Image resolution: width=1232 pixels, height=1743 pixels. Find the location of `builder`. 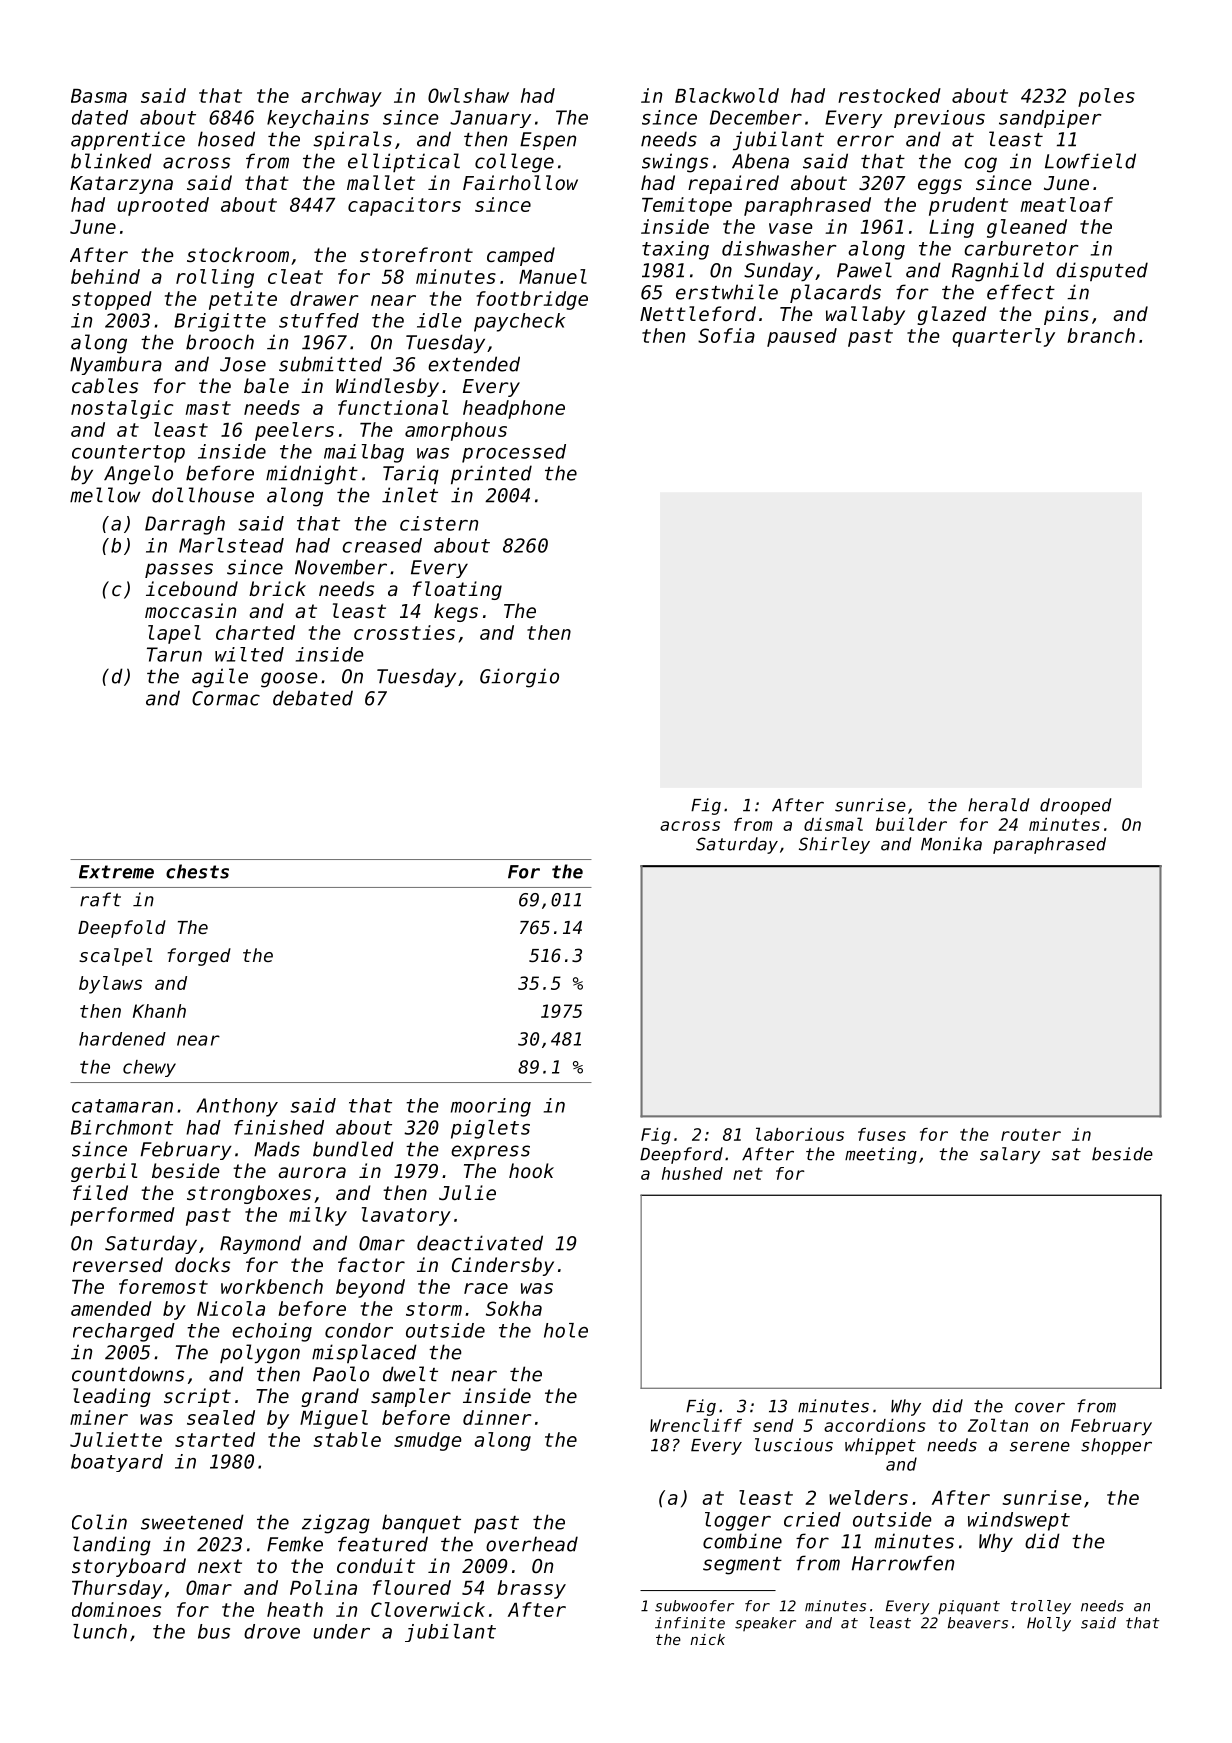

builder is located at coordinates (911, 824).
